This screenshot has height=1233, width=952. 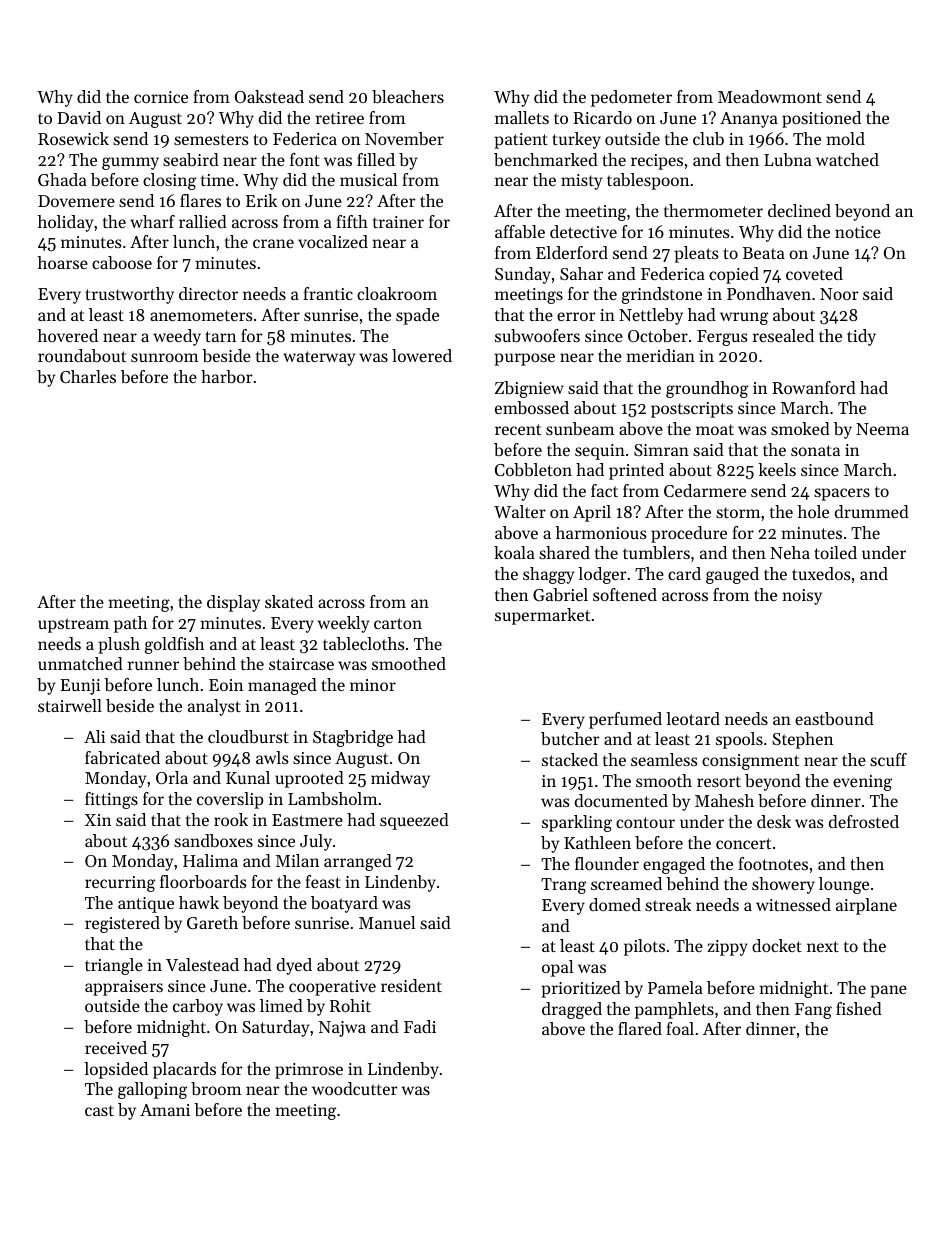 I want to click on July, so click(x=316, y=842).
